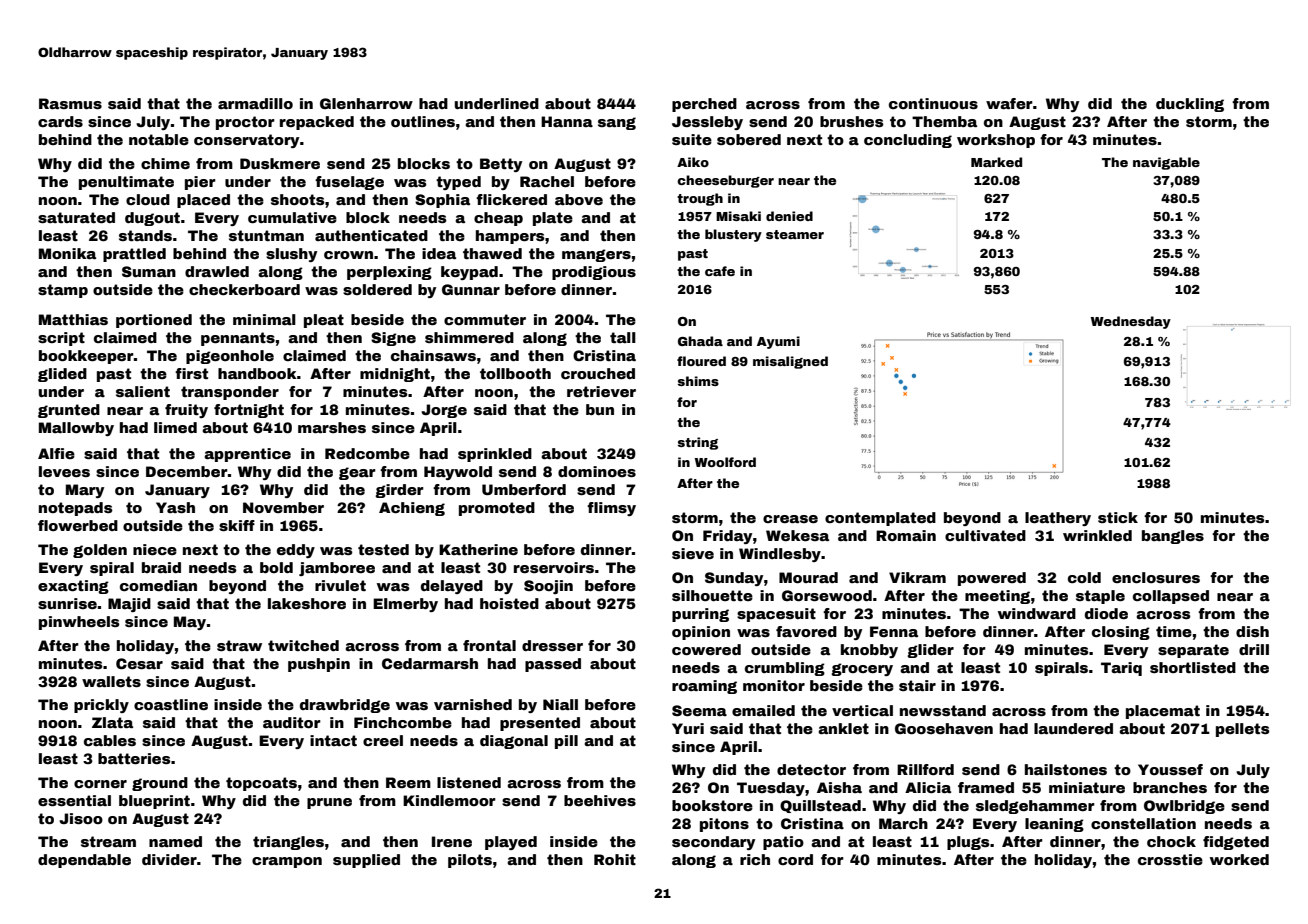  What do you see at coordinates (1166, 163) in the screenshot?
I see `navigable` at bounding box center [1166, 163].
